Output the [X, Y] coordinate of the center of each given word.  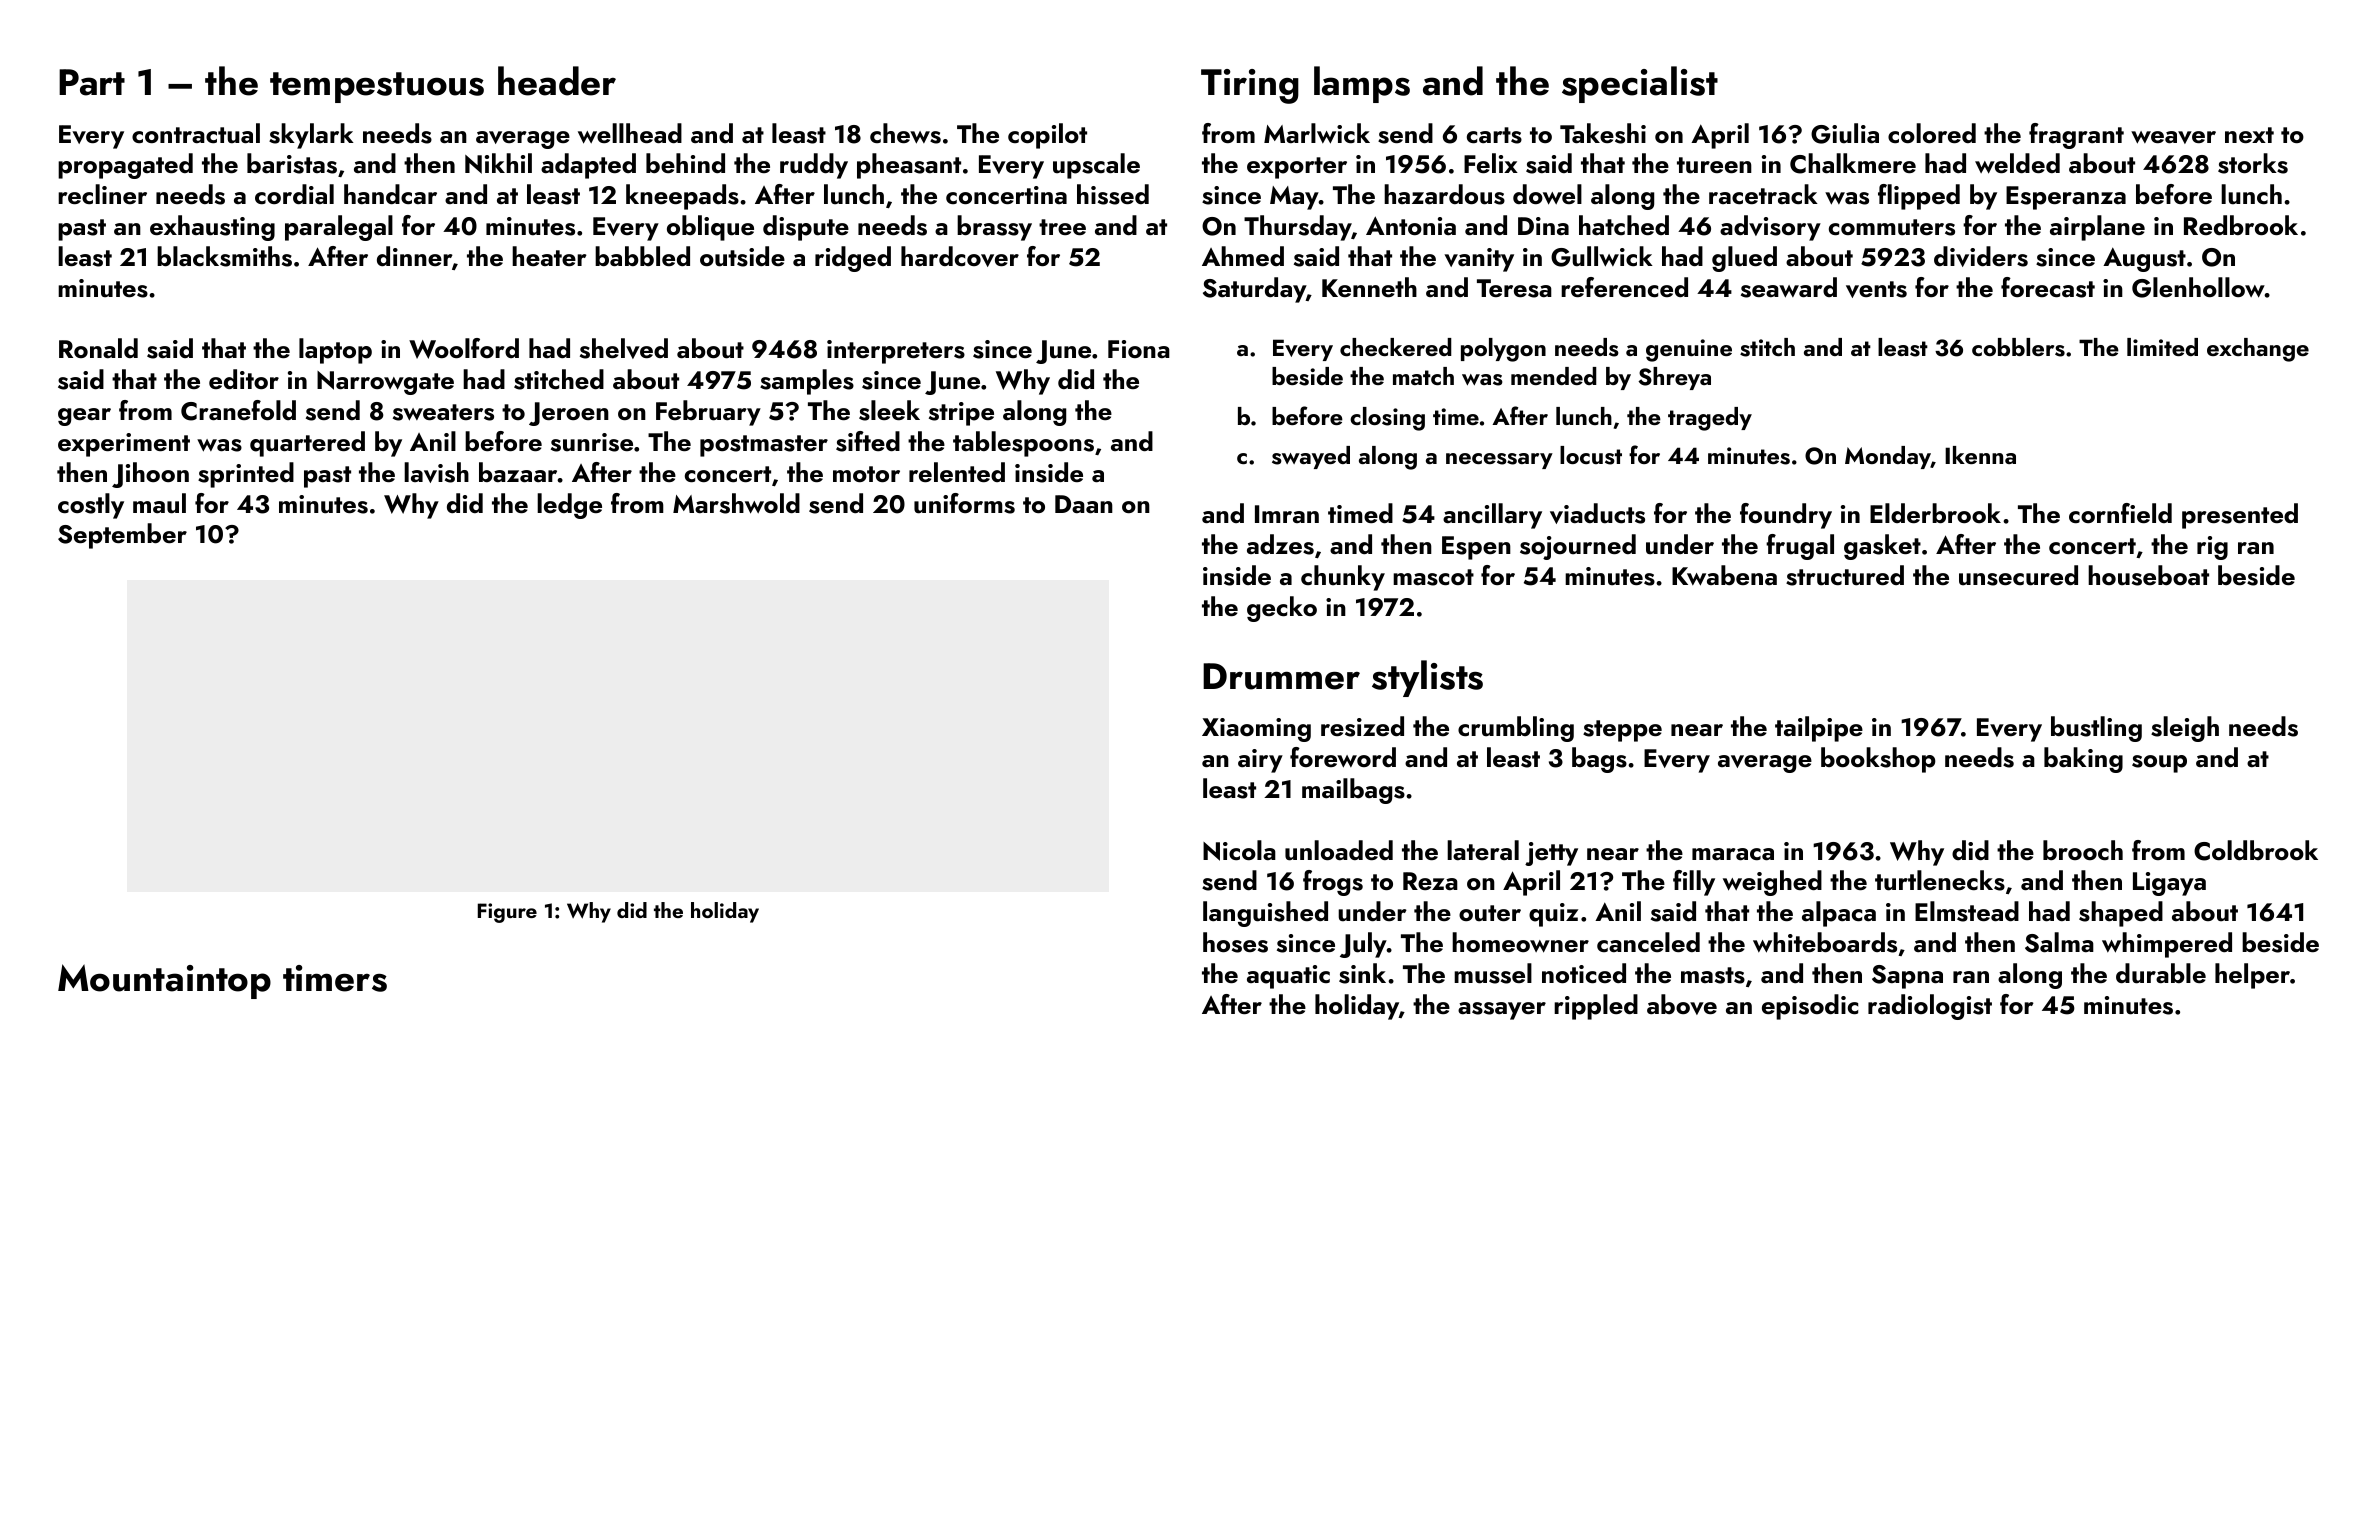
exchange [2258, 350]
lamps [1362, 84]
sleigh [2185, 729]
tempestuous [377, 87]
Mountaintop [164, 981]
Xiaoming [1256, 730]
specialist [1640, 84]
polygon [1503, 350]
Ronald [98, 348]
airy [1260, 761]
